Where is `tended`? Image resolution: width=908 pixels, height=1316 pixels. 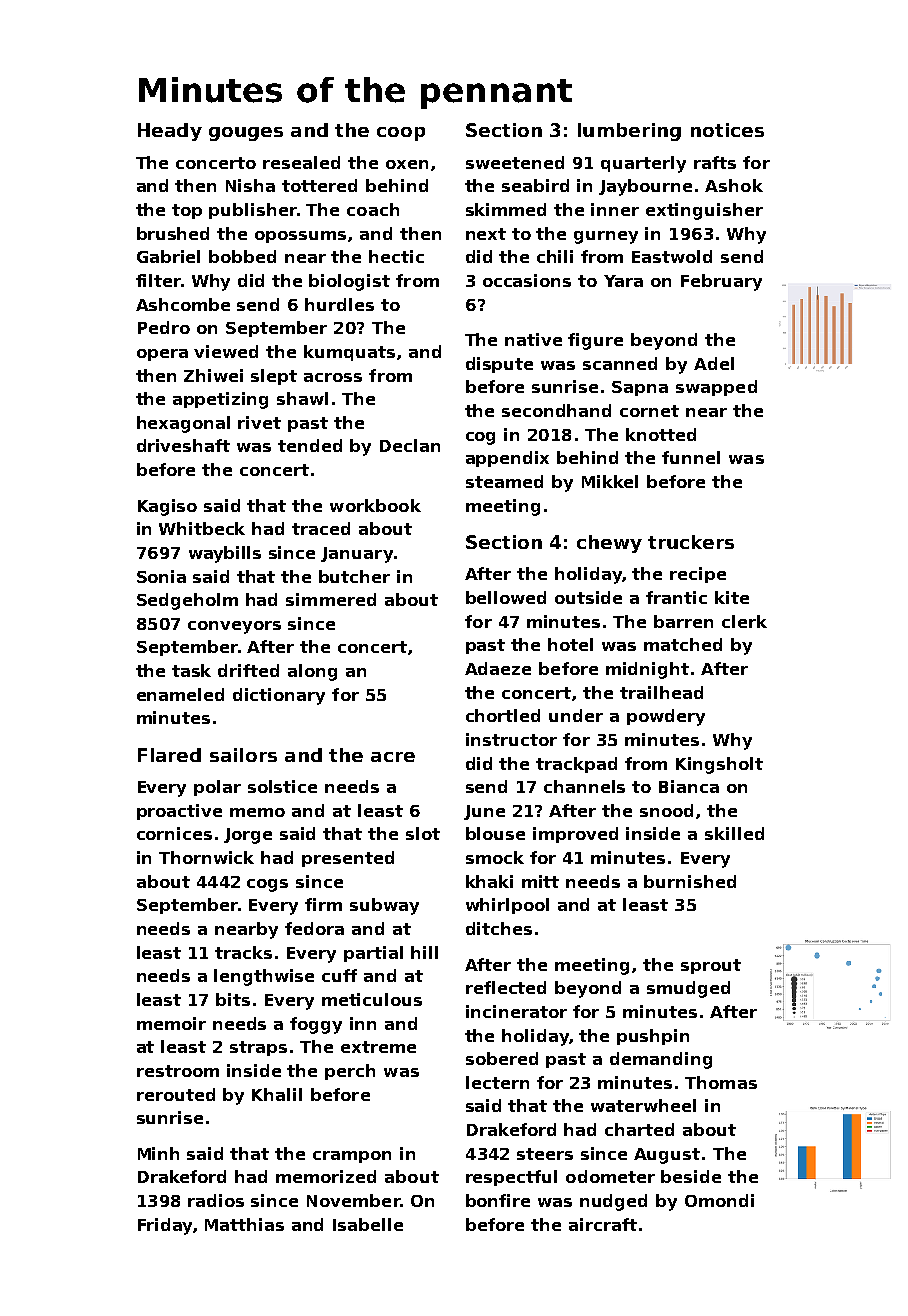
tended is located at coordinates (310, 445).
